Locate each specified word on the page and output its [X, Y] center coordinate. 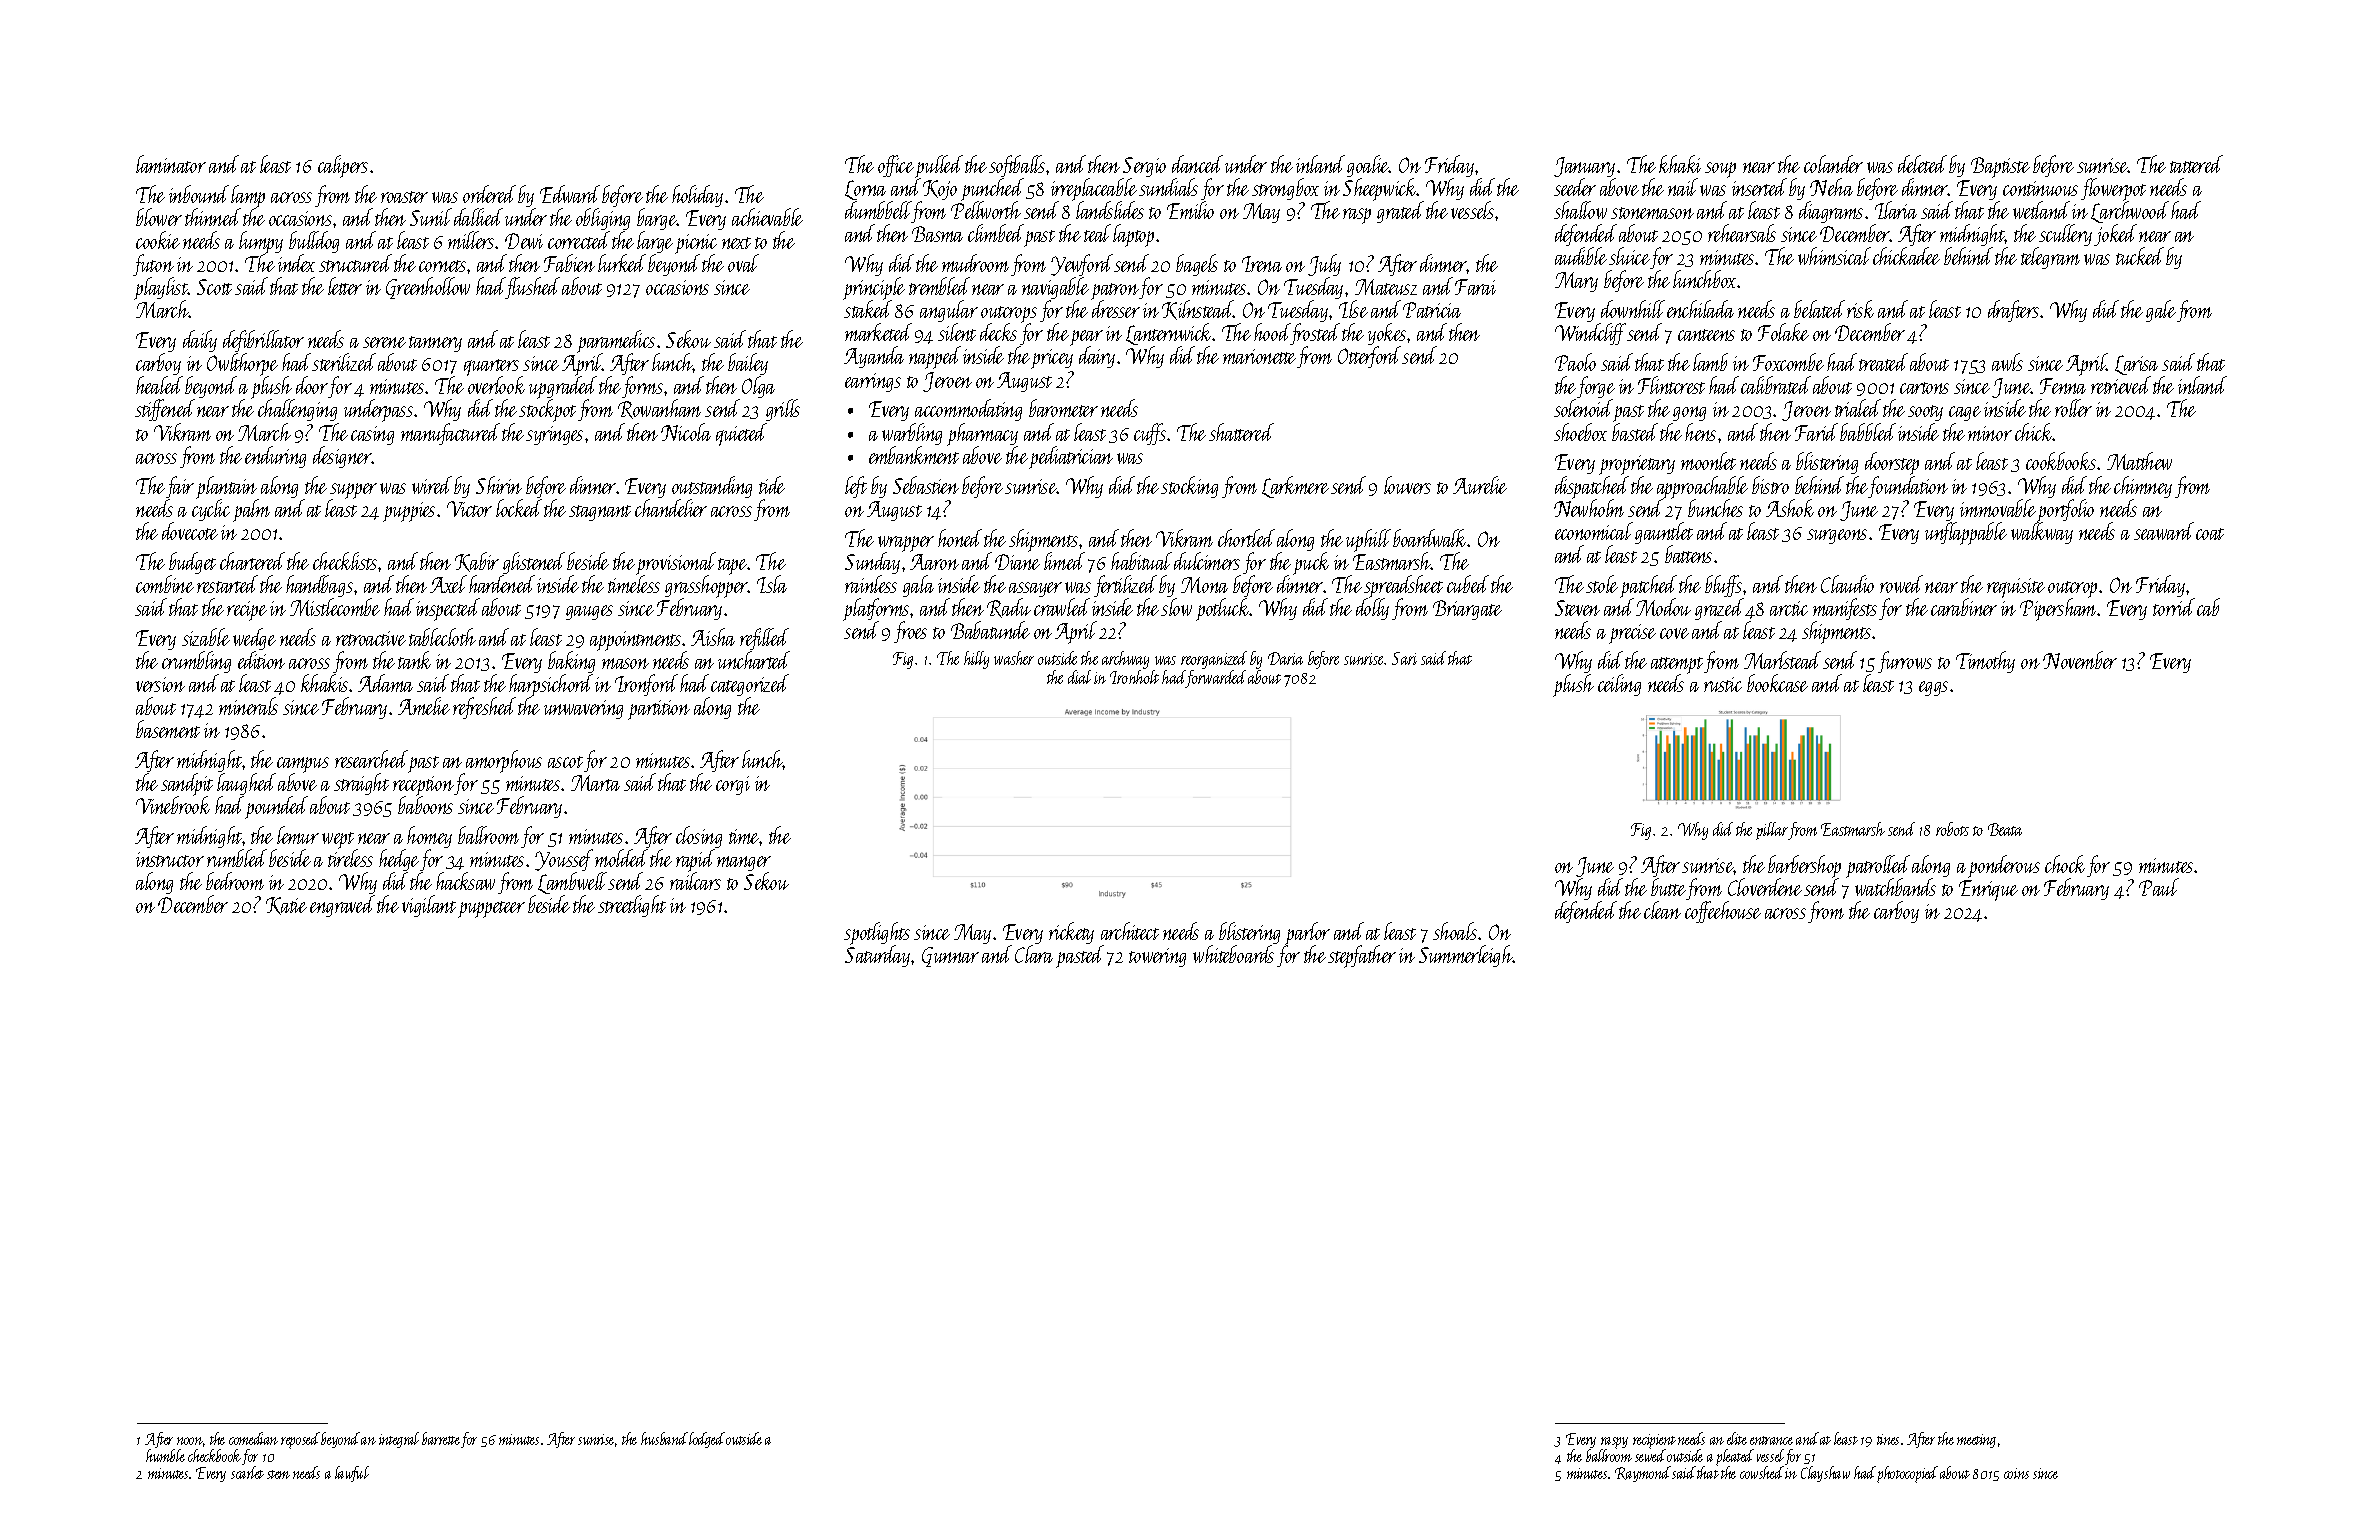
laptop [1133, 235]
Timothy [1985, 662]
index [296, 263]
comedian [253, 1438]
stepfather [1362, 956]
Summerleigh [1466, 956]
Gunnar [950, 957]
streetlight [632, 906]
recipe [247, 611]
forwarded [1216, 679]
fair [180, 487]
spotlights [877, 933]
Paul [2159, 887]
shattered [1241, 432]
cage [1965, 413]
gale [2161, 311]
